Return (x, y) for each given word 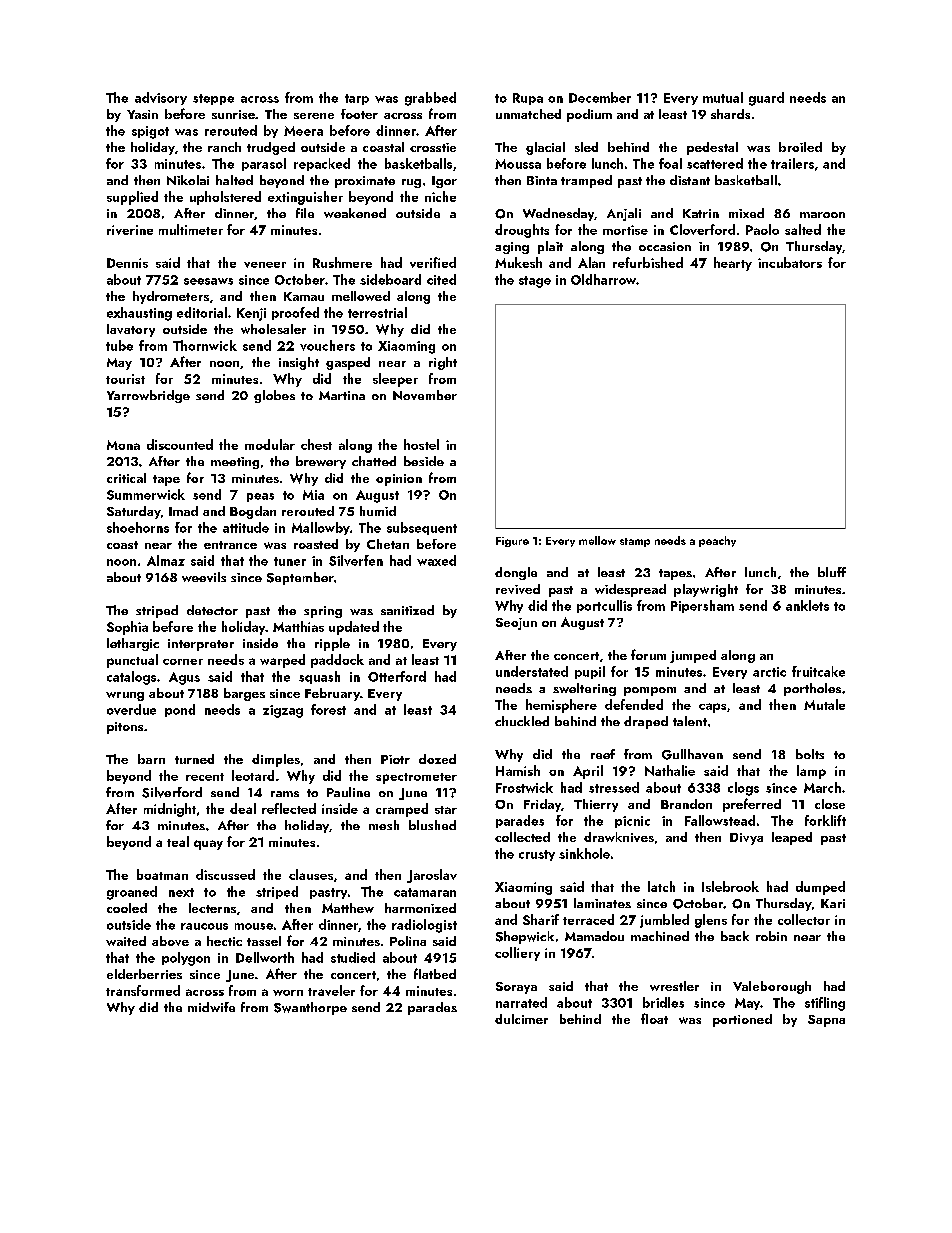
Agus (184, 678)
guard (766, 99)
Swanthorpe (310, 1008)
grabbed (430, 99)
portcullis (604, 606)
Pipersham (702, 606)
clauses (311, 874)
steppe (213, 99)
